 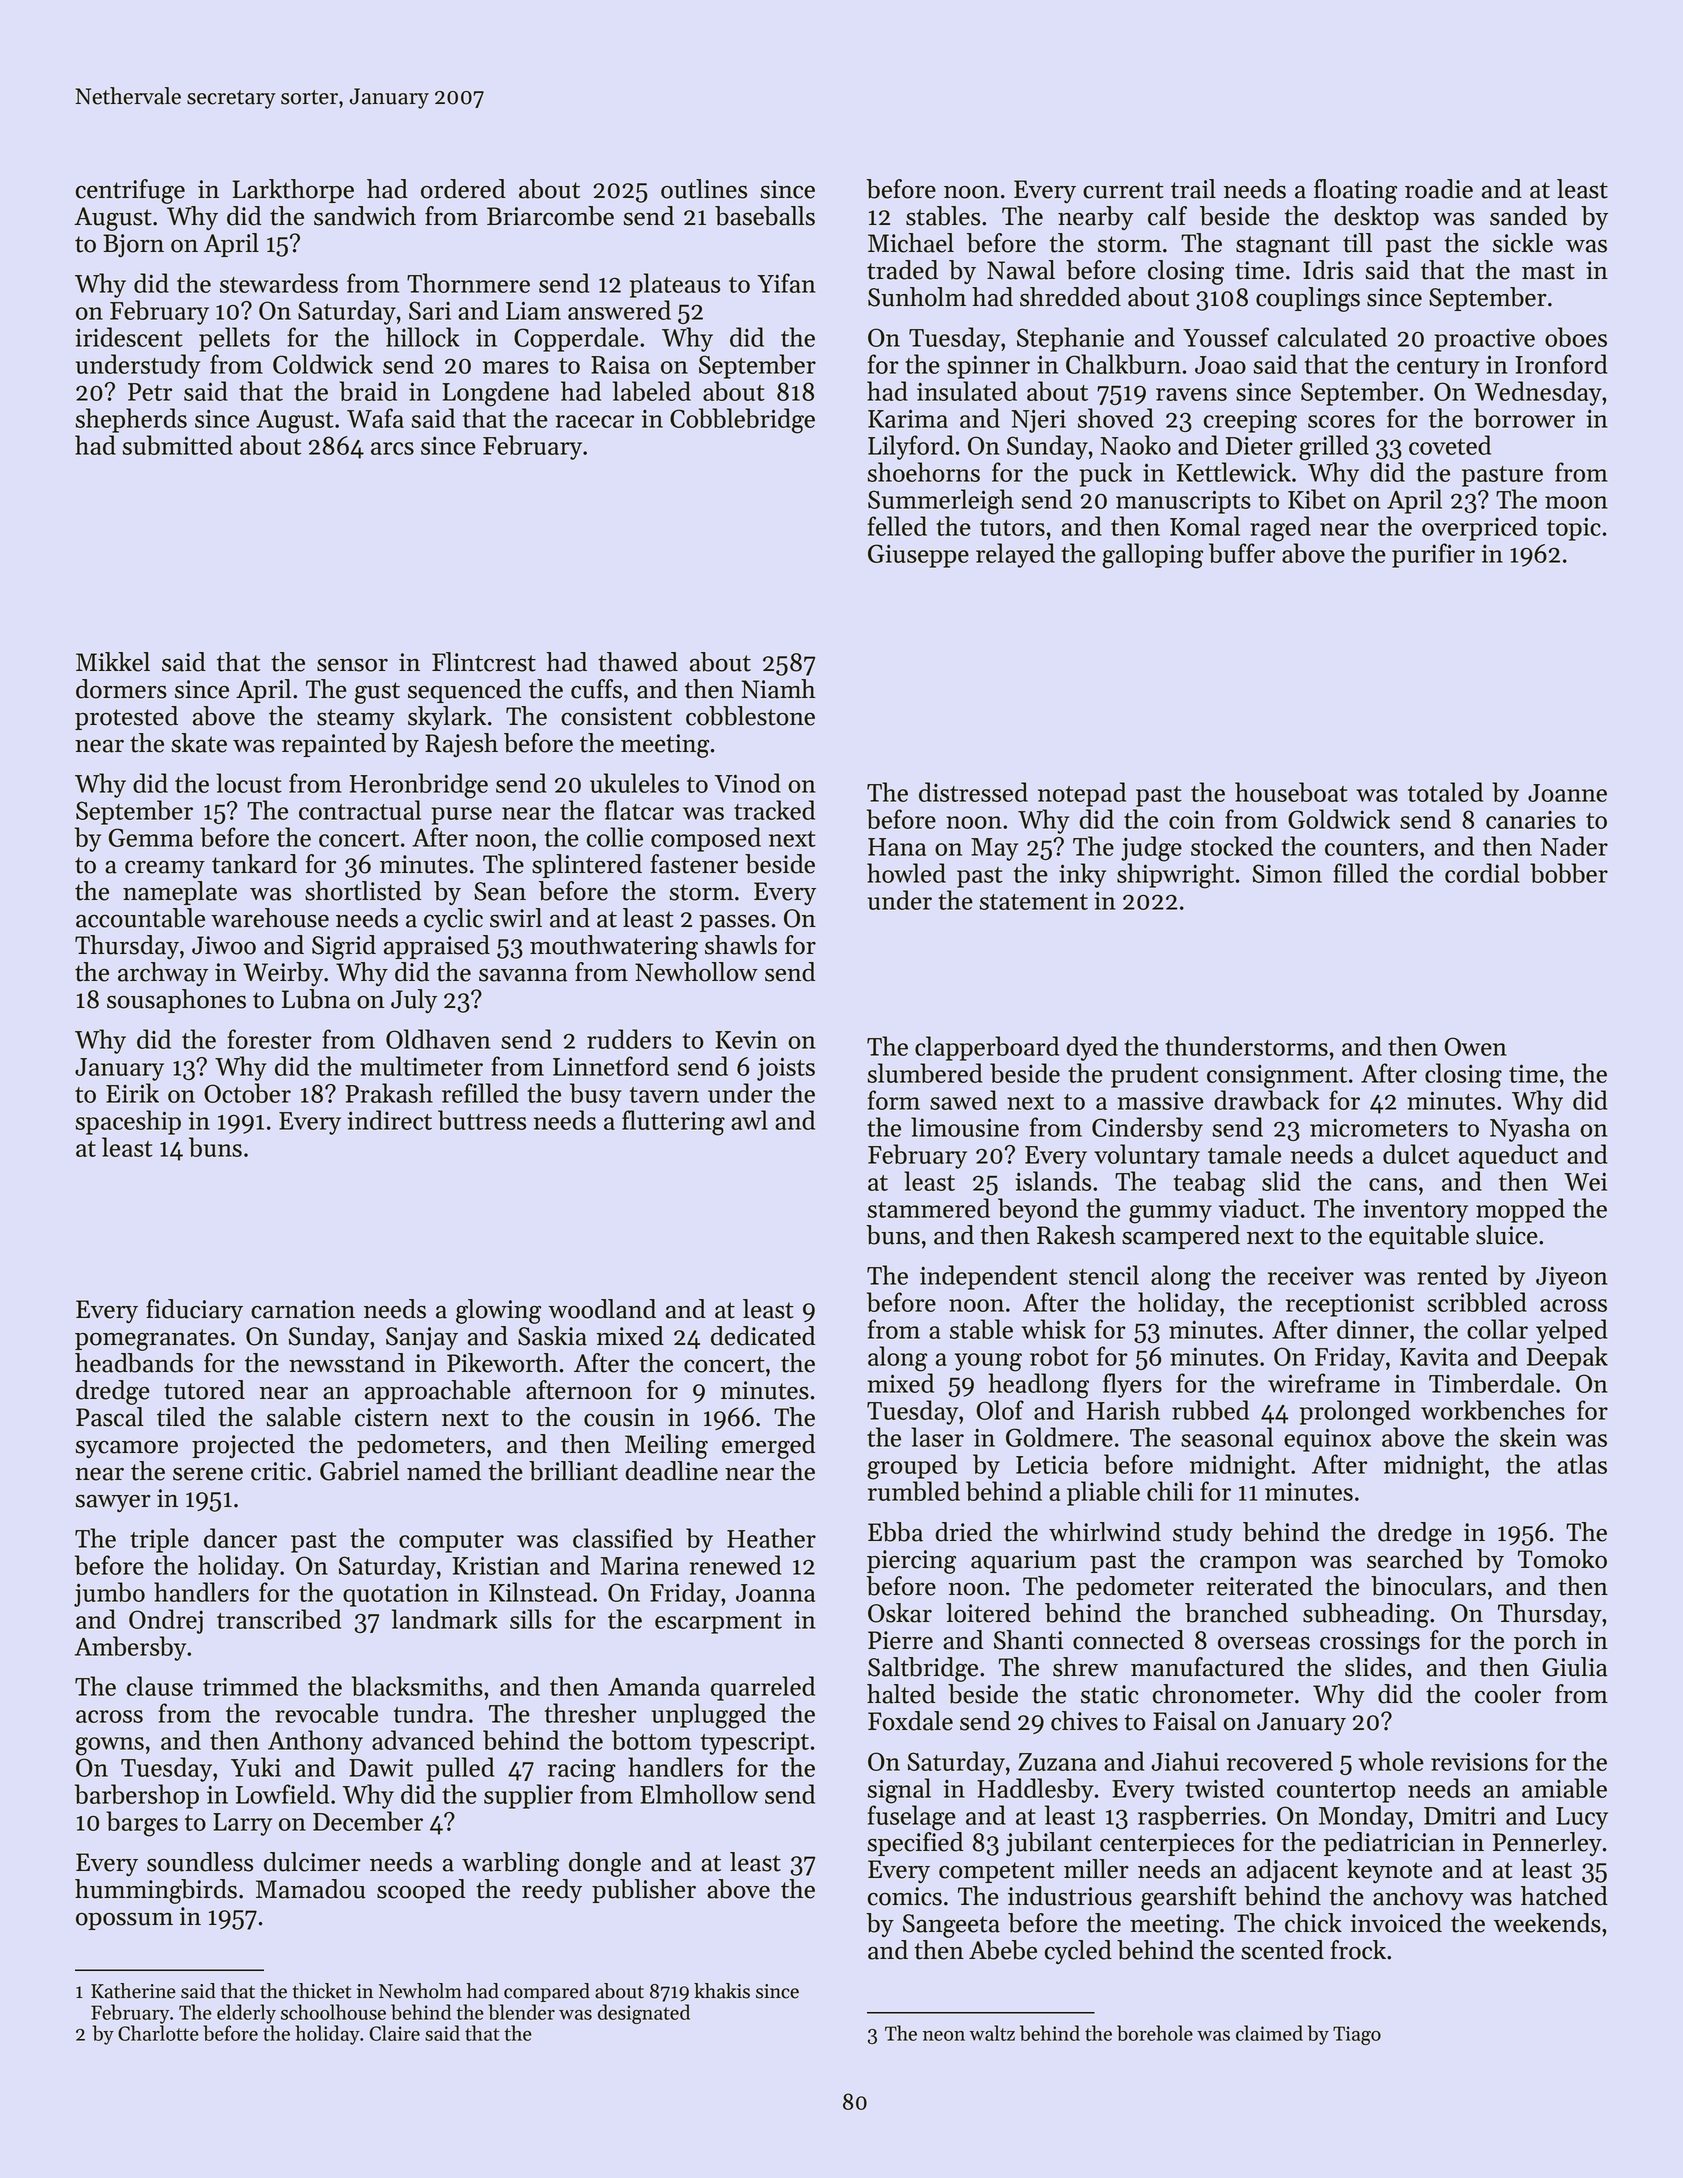 I want to click on Charlotte, so click(x=158, y=2033).
